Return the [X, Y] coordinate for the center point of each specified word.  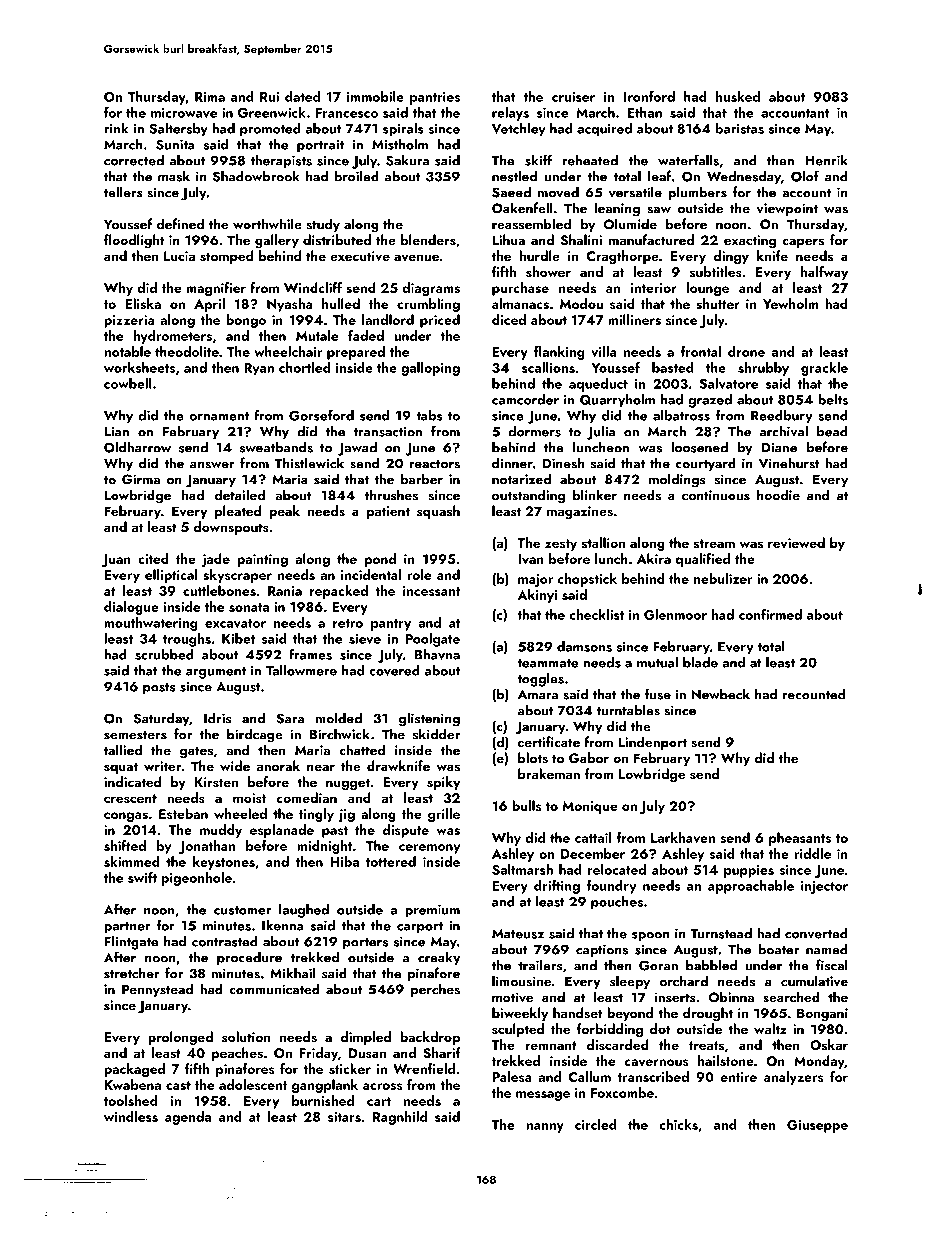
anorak [278, 765]
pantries [435, 98]
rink [116, 128]
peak [284, 512]
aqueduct [598, 385]
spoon [650, 937]
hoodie [778, 495]
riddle [812, 853]
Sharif [442, 1052]
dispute [406, 831]
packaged [134, 1070]
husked [738, 96]
